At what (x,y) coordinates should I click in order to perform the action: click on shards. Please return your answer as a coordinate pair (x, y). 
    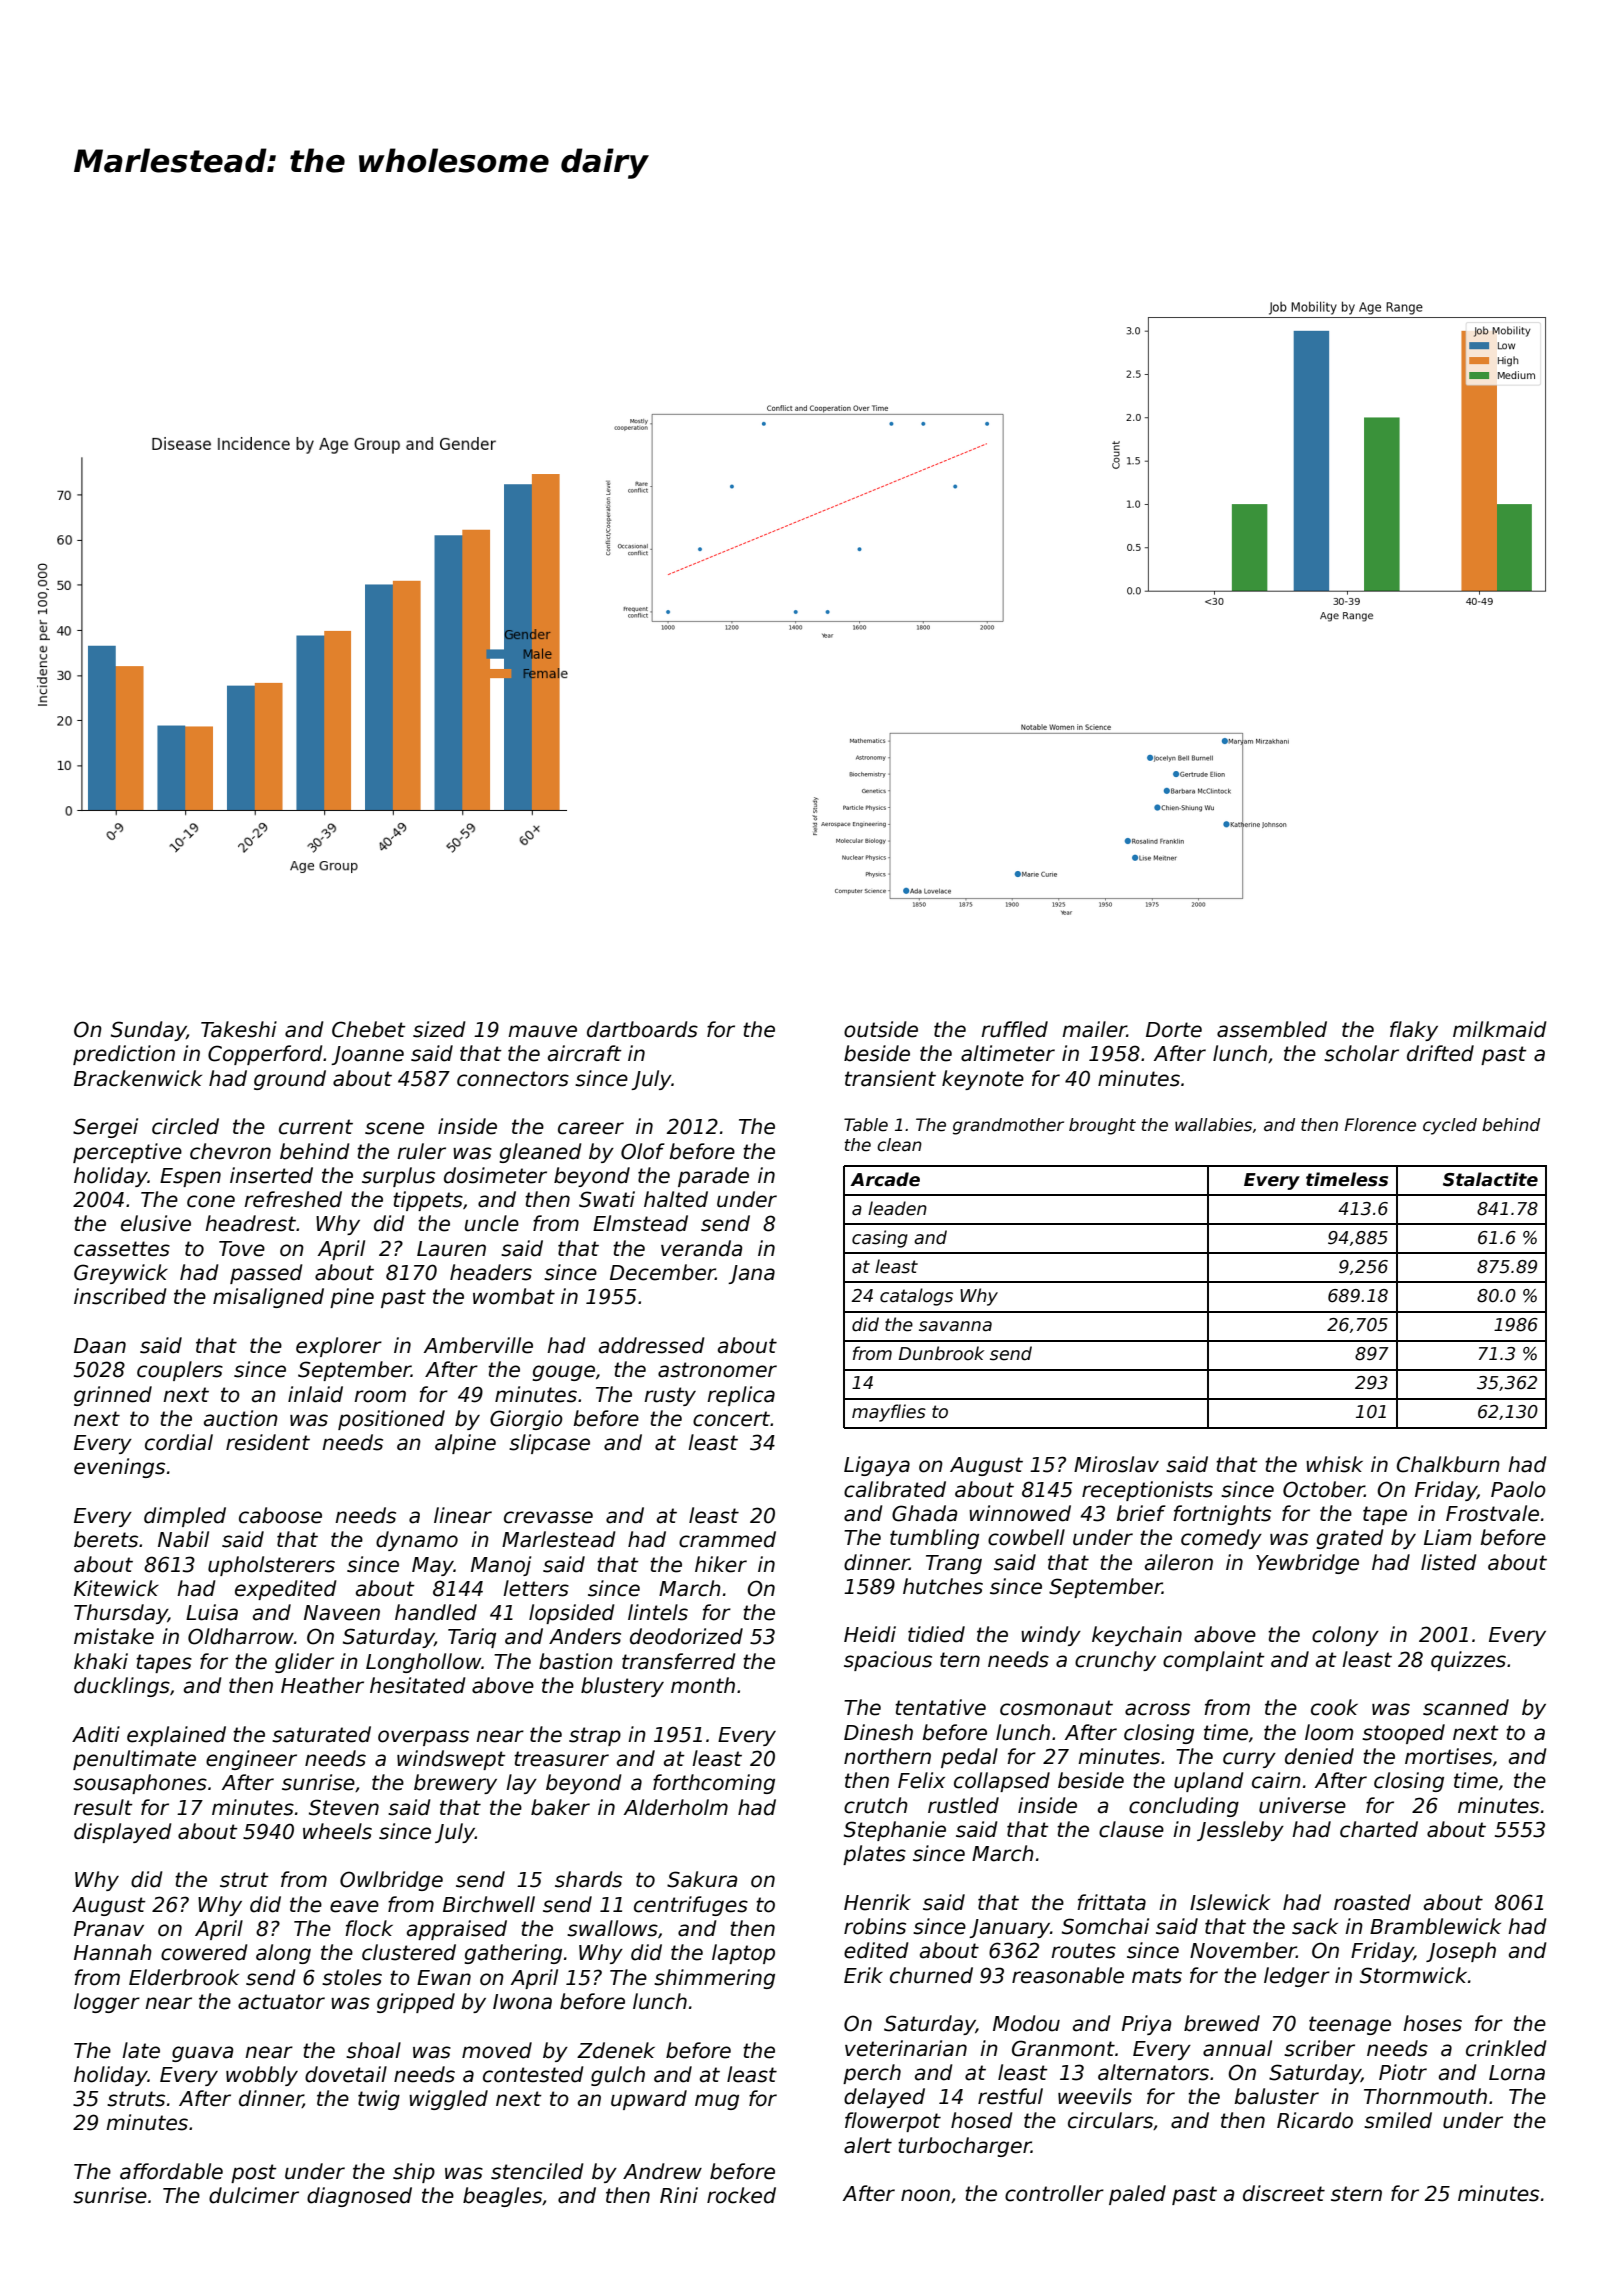
    Looking at the image, I should click on (588, 1879).
